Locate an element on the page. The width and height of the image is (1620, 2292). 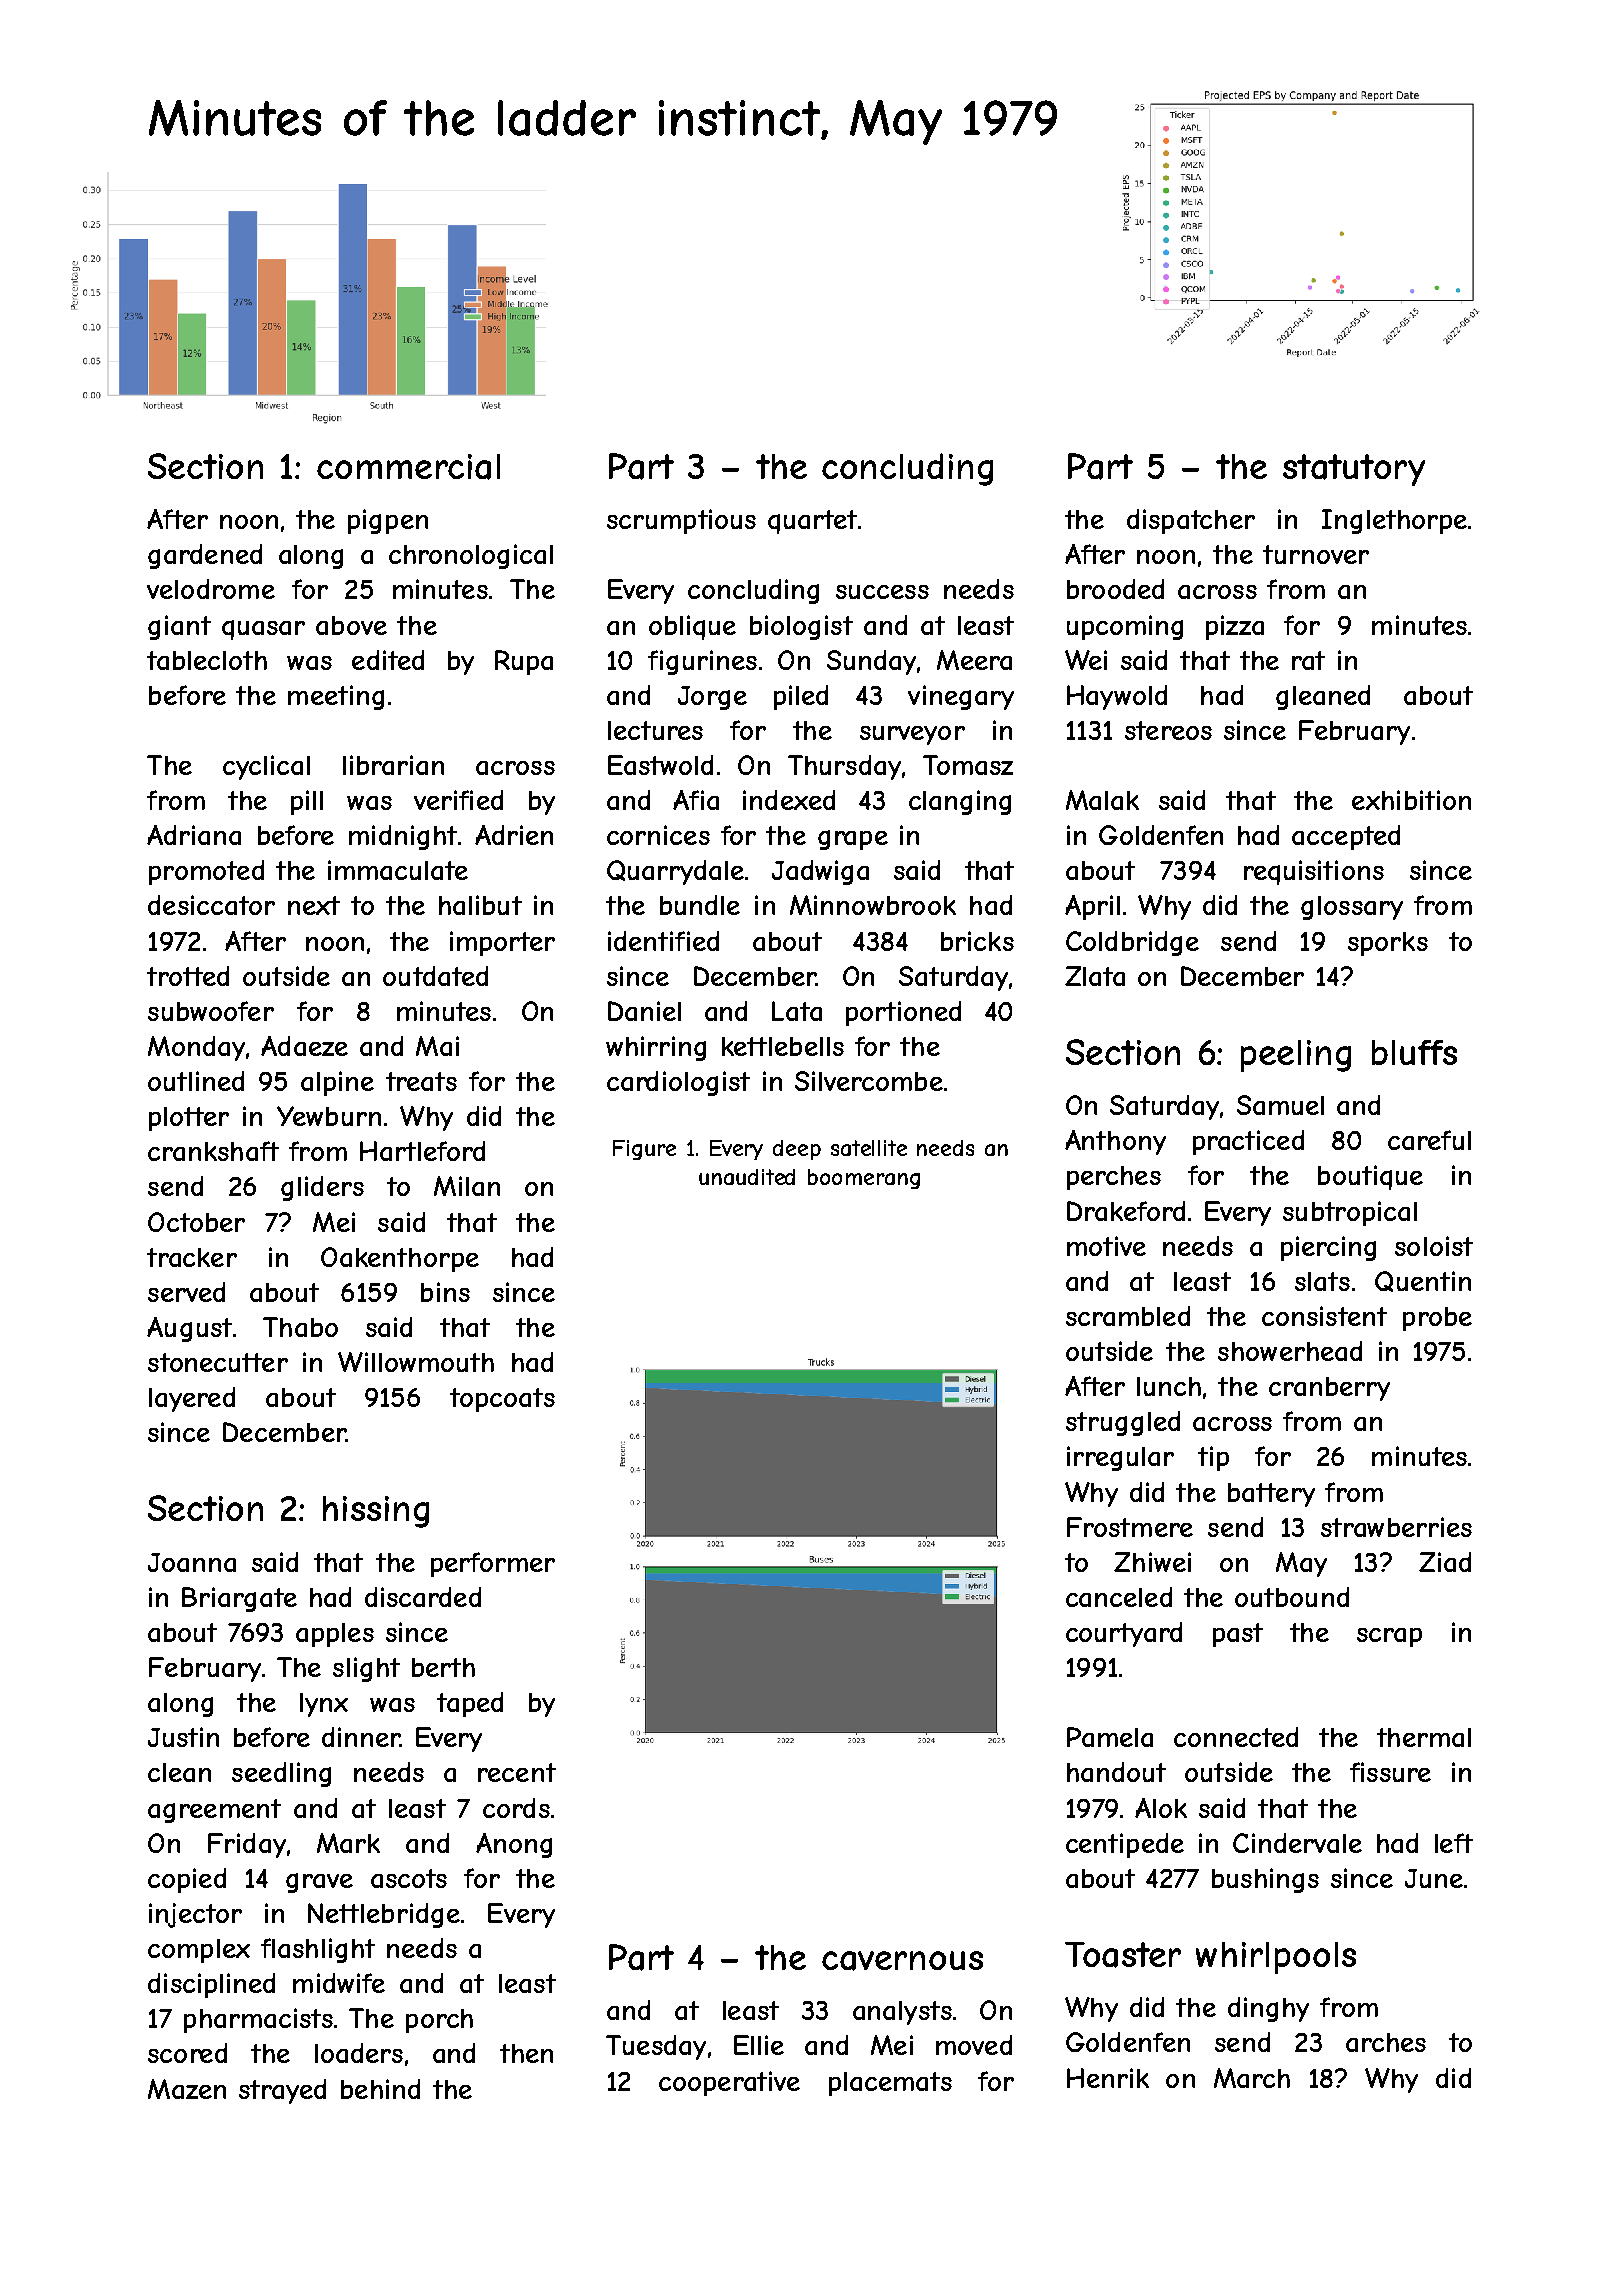
Anong is located at coordinates (514, 1845).
